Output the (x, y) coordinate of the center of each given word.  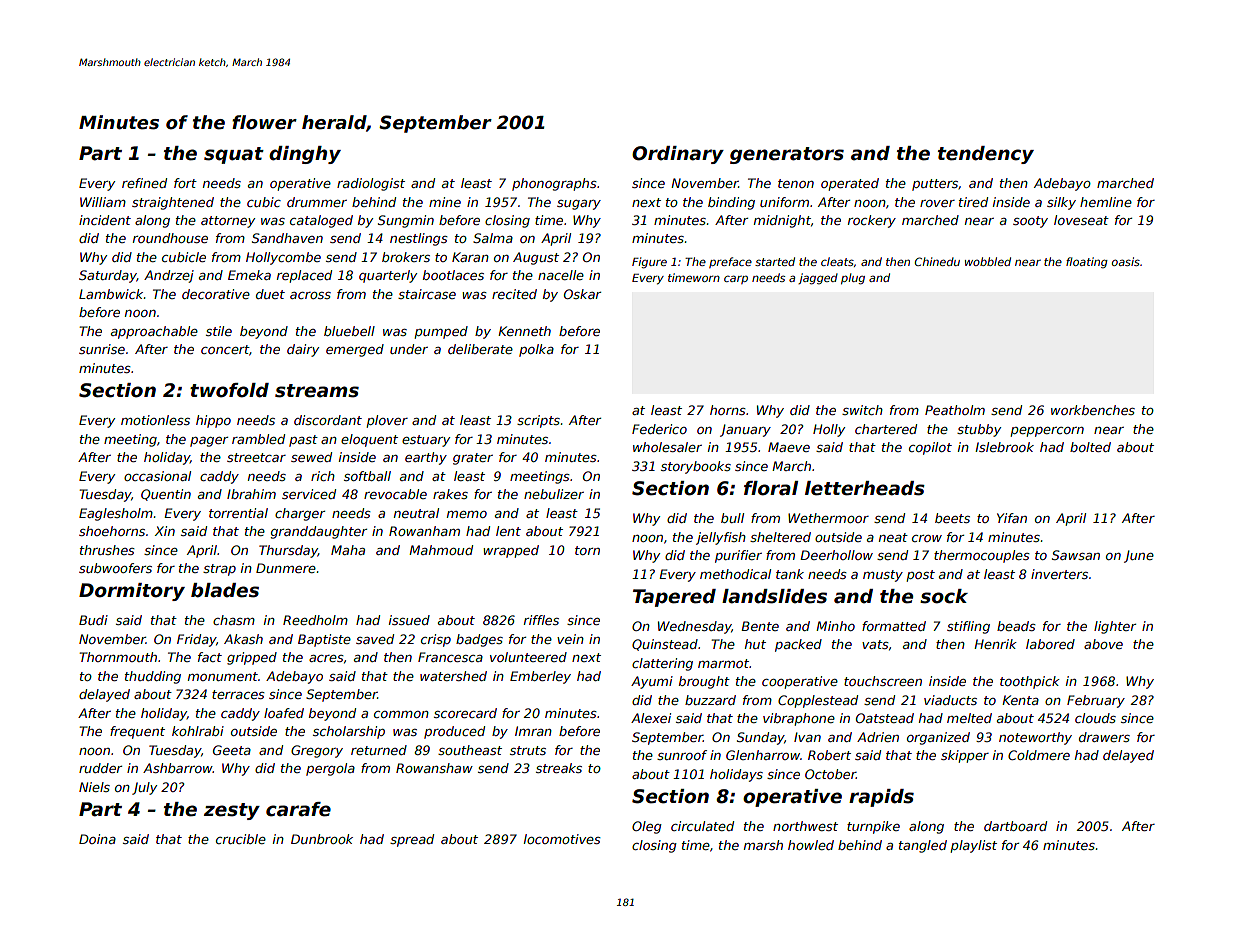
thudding (153, 677)
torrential (238, 513)
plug (853, 279)
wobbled (988, 261)
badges (479, 640)
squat (234, 155)
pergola (330, 769)
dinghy (305, 155)
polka (536, 350)
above (1103, 644)
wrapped (511, 551)
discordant (328, 420)
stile (219, 331)
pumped (441, 332)
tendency (986, 155)
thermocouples (982, 556)
